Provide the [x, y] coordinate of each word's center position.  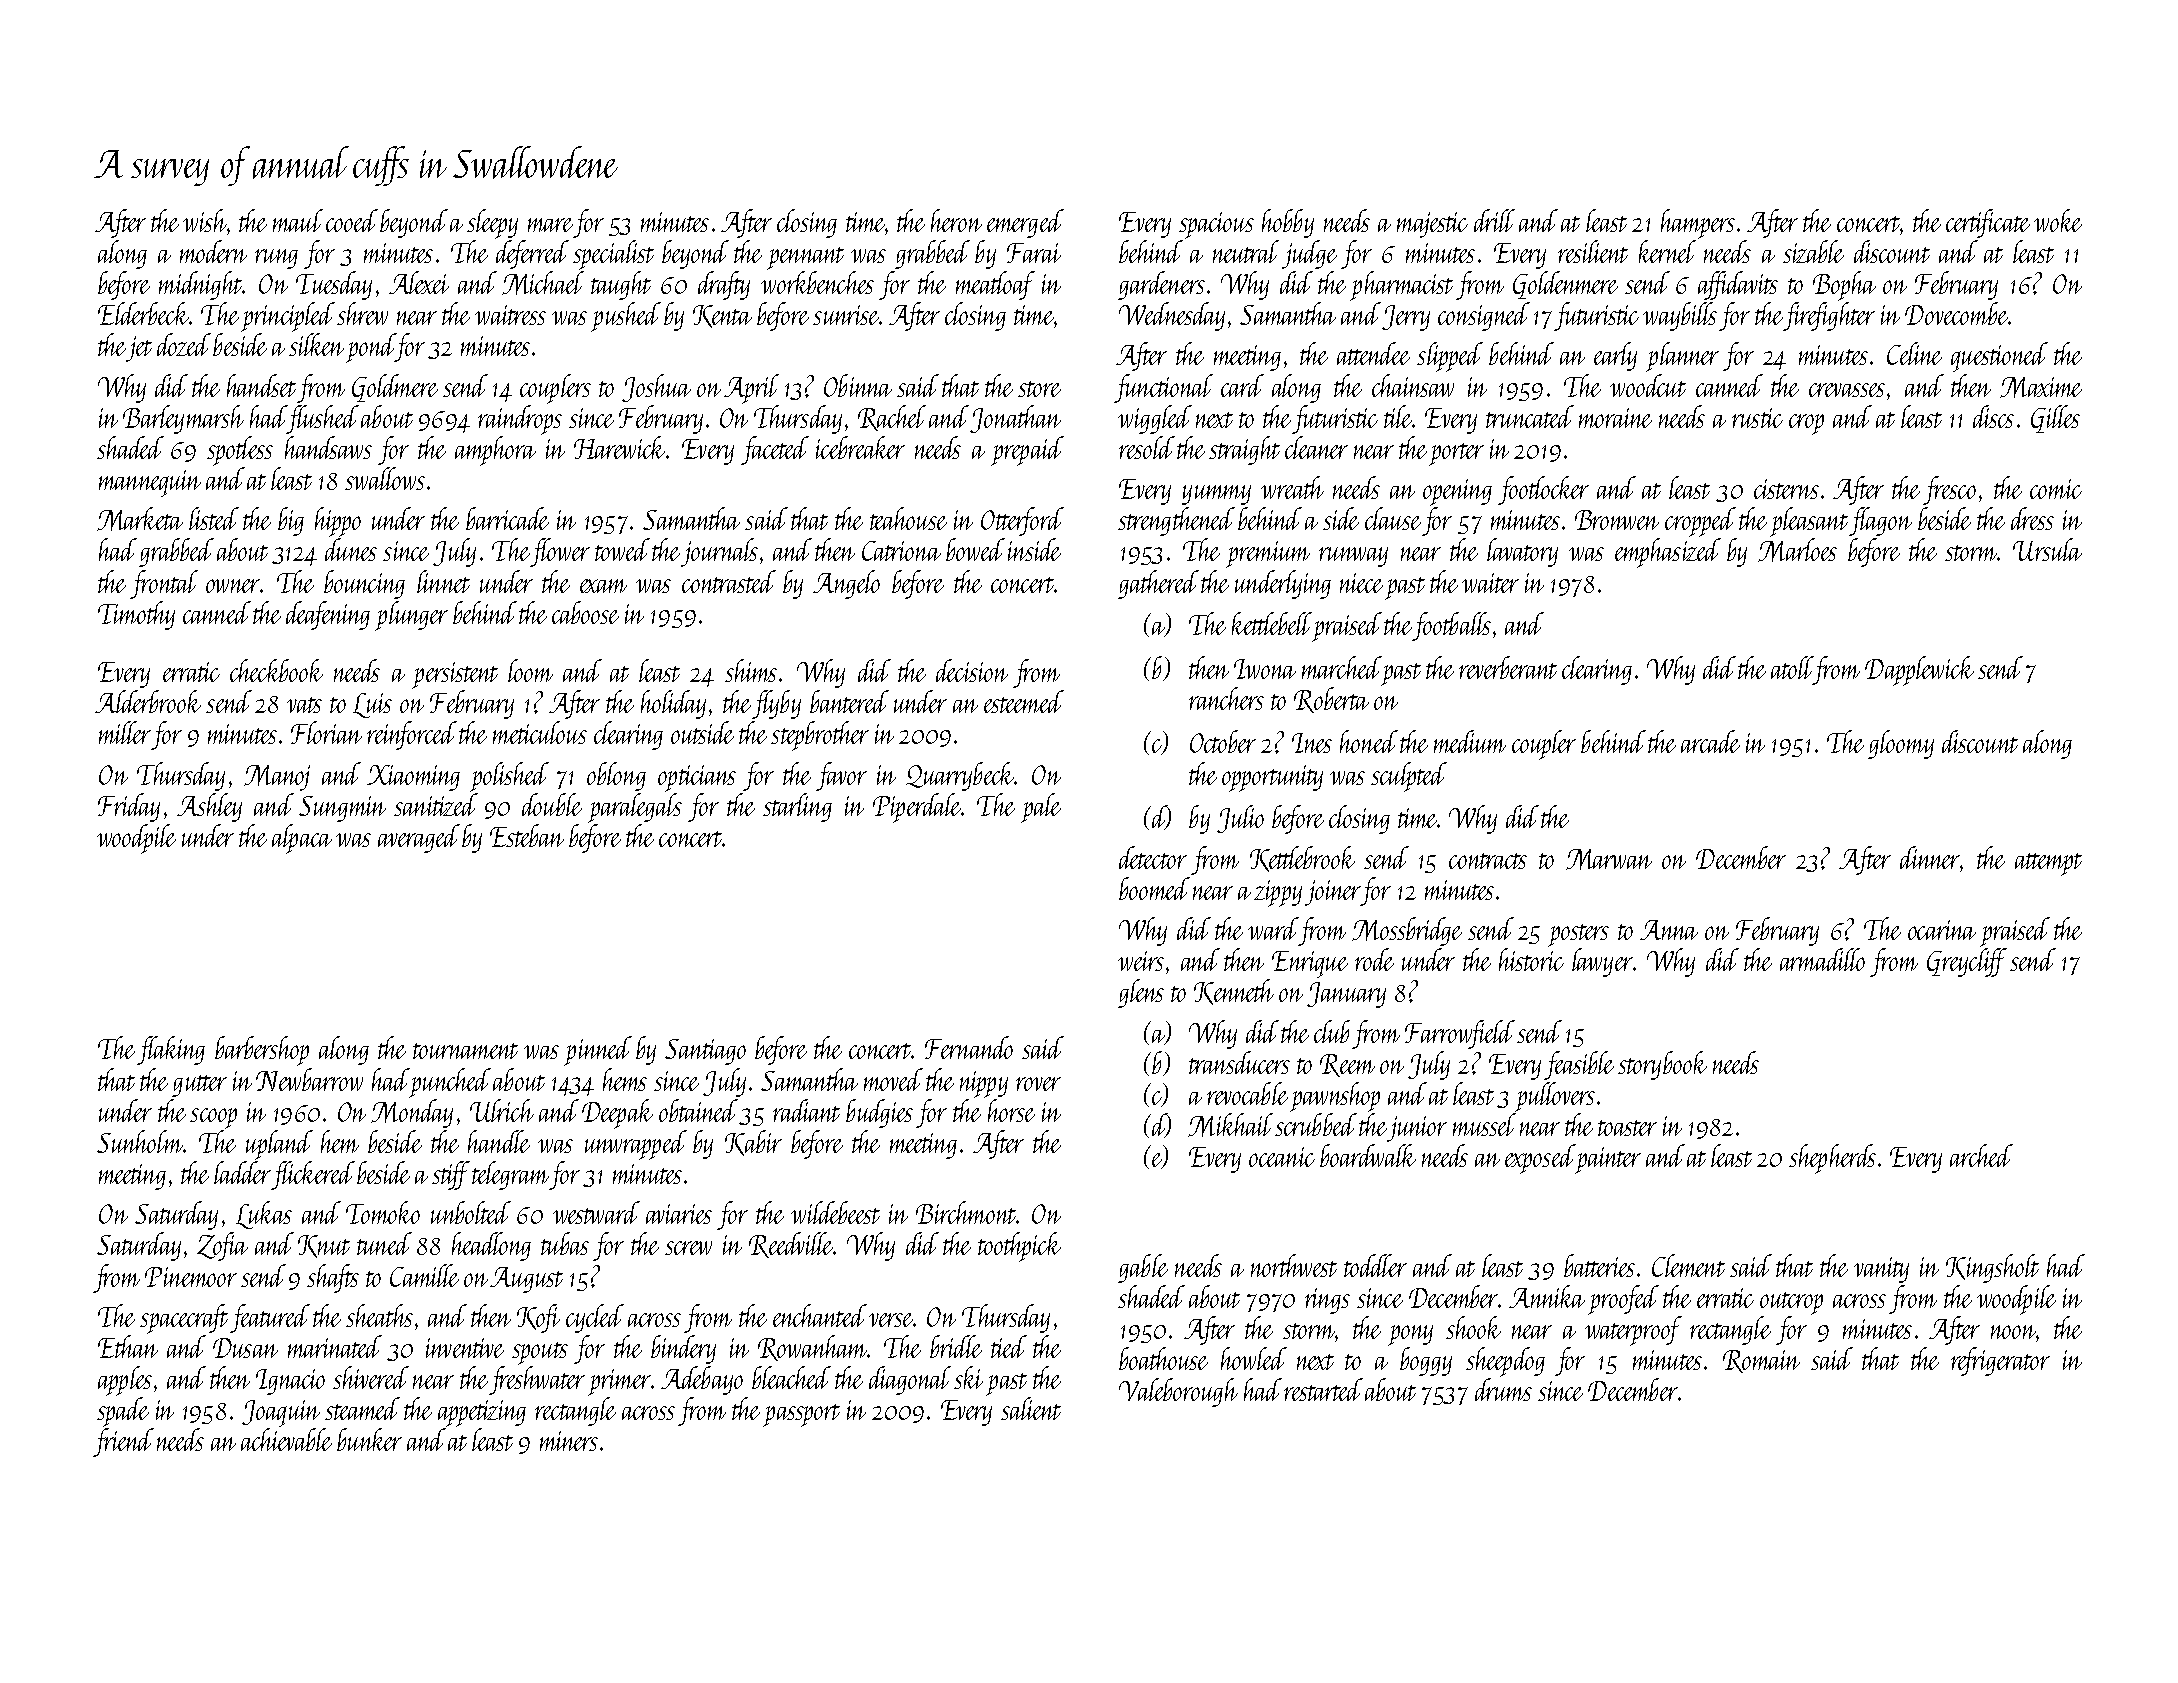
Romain [1761, 1361]
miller [125, 732]
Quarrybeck [960, 776]
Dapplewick [1919, 671]
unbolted [471, 1212]
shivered [371, 1377]
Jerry [1406, 318]
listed [214, 518]
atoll [1792, 667]
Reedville [791, 1245]
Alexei [419, 282]
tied [1009, 1346]
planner [1682, 357]
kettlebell [1272, 623]
